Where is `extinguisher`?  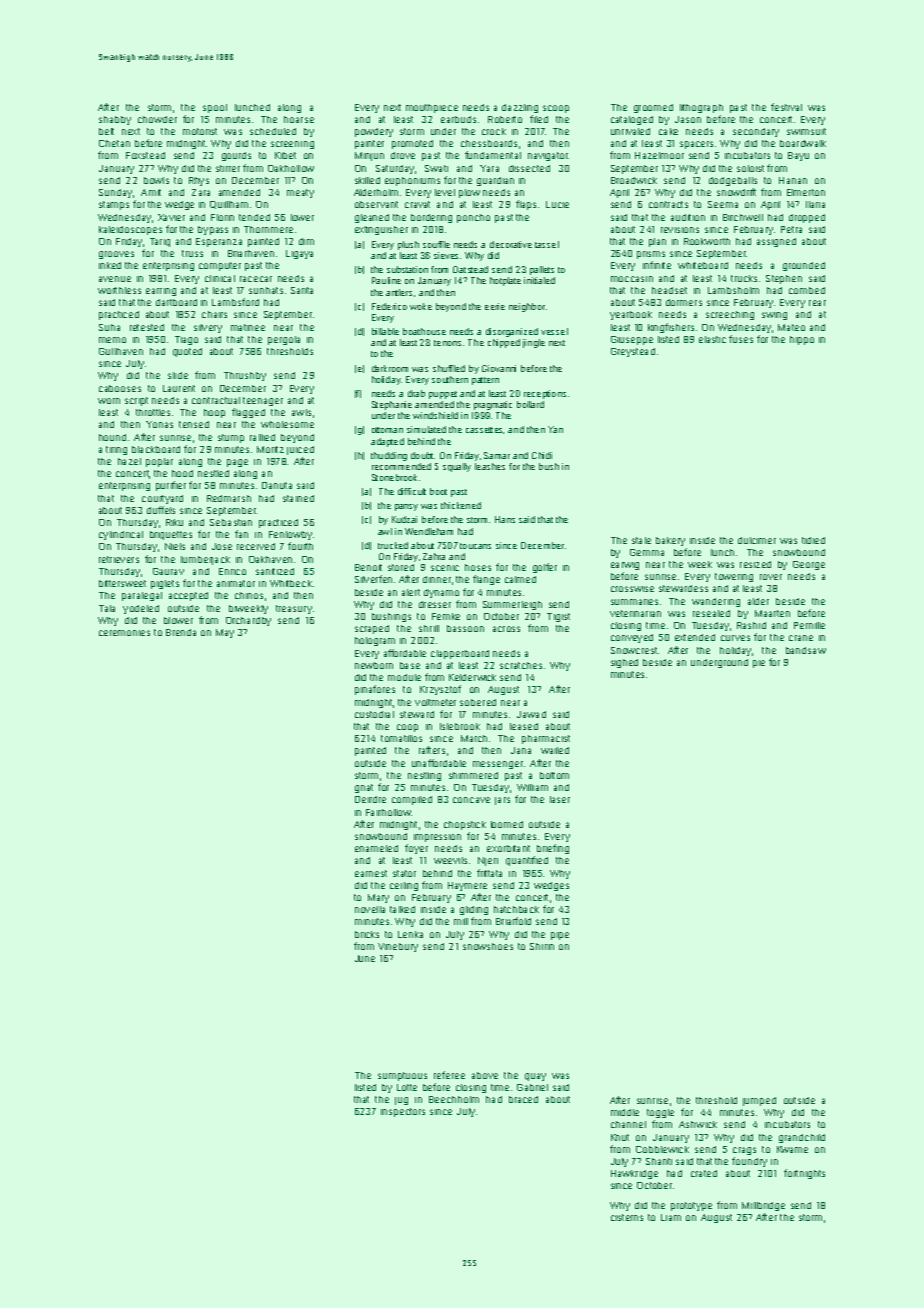
extinguisher is located at coordinates (381, 230).
